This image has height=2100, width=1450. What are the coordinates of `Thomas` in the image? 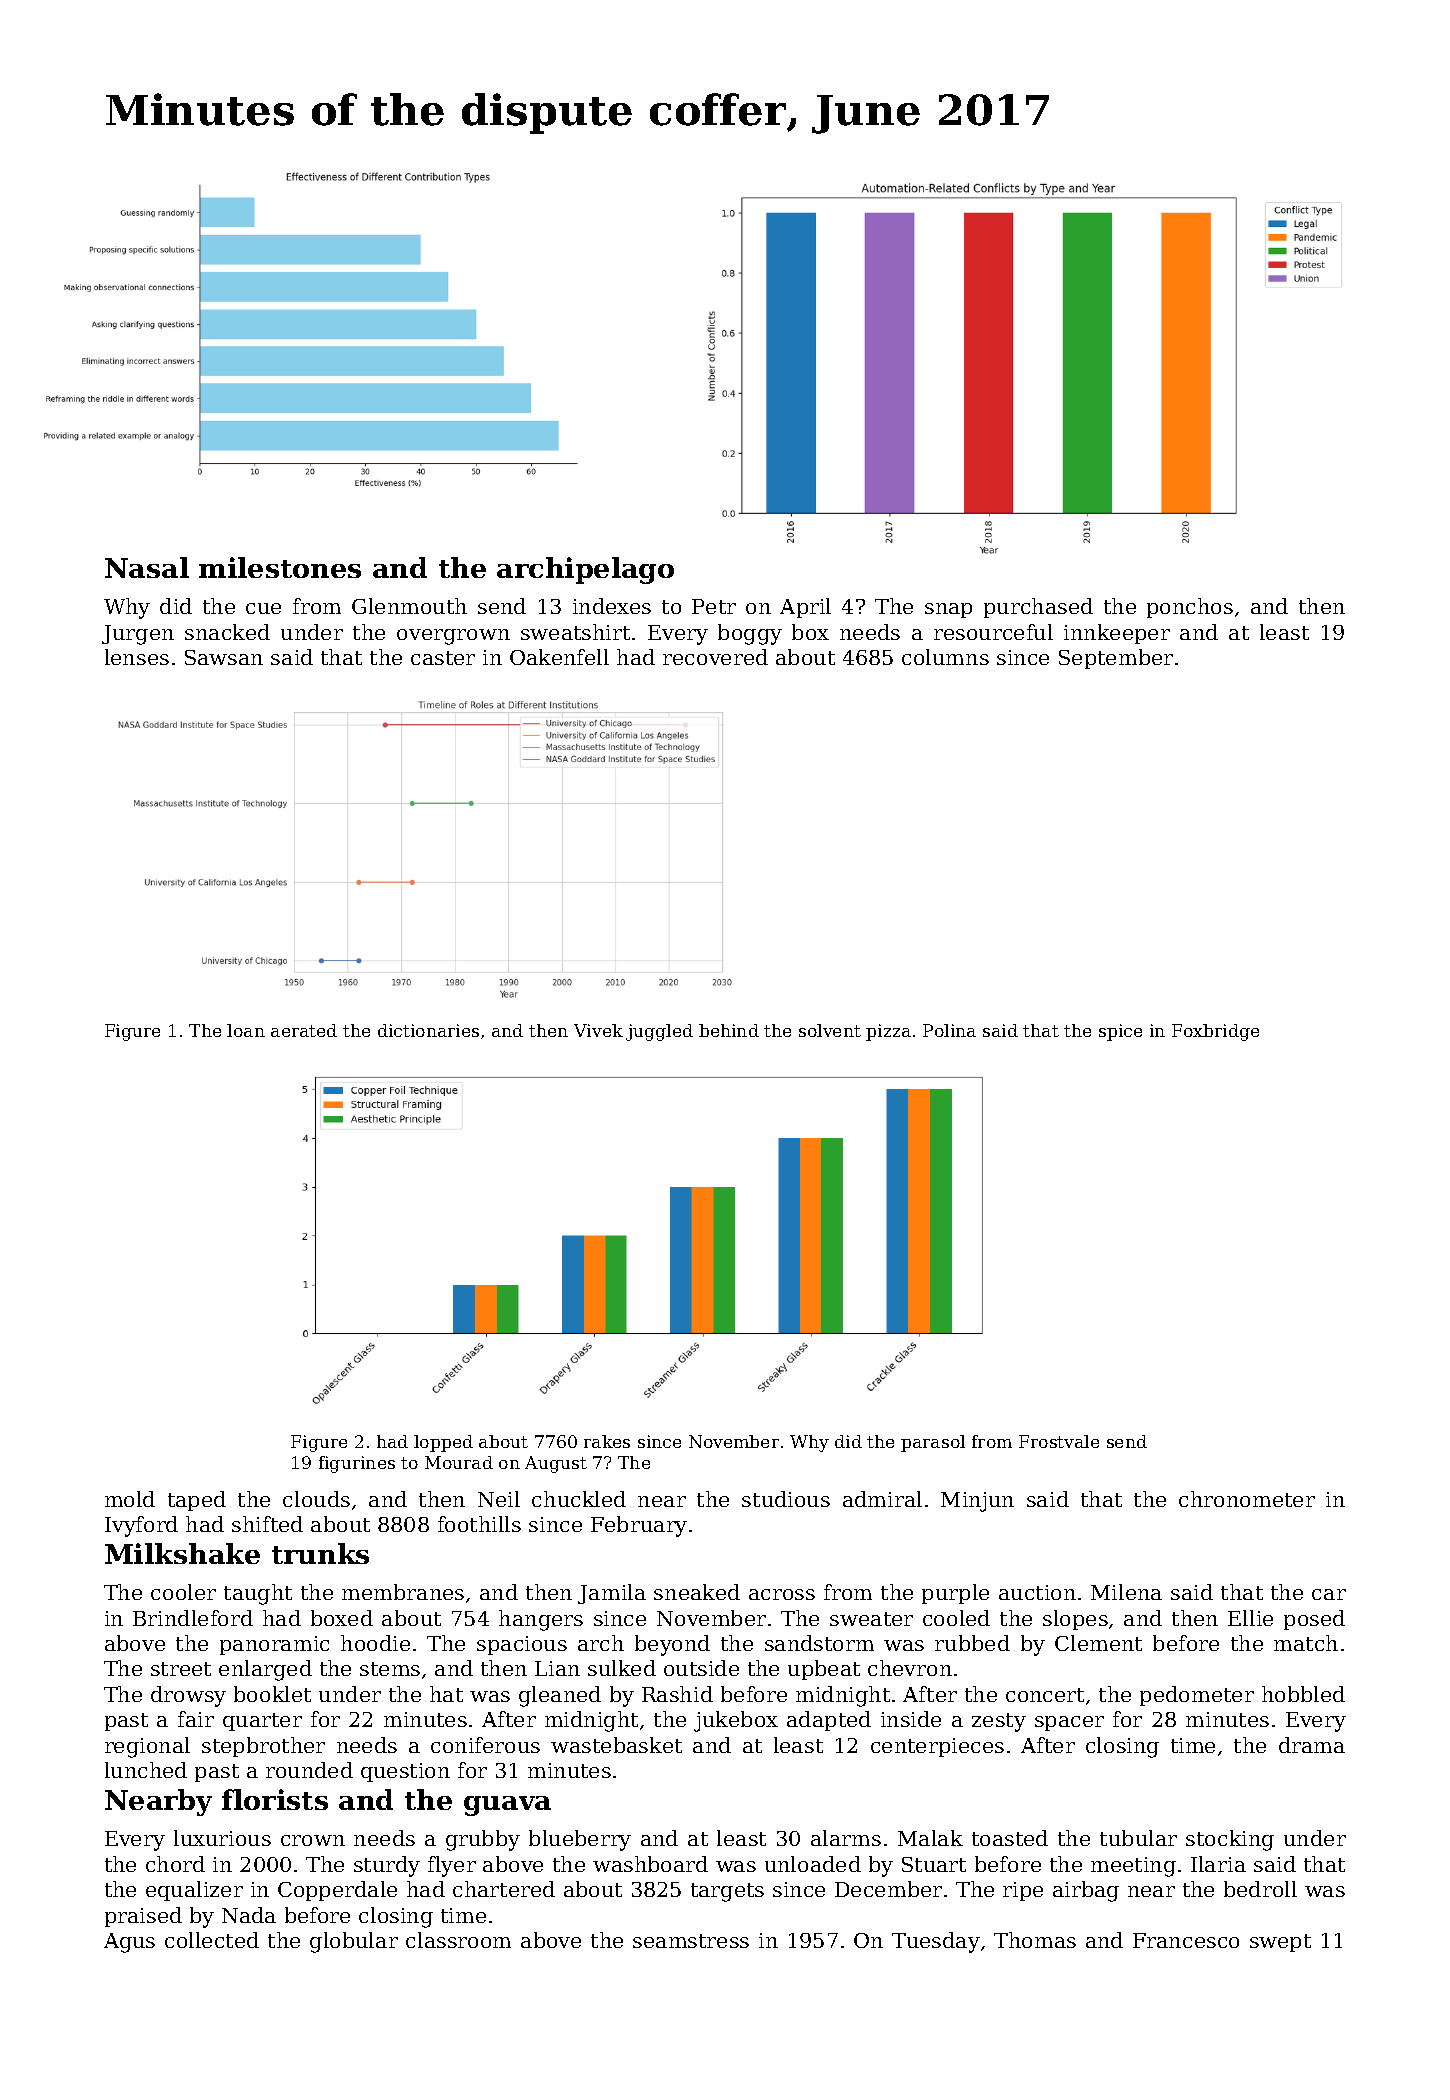 It's located at (1035, 1940).
